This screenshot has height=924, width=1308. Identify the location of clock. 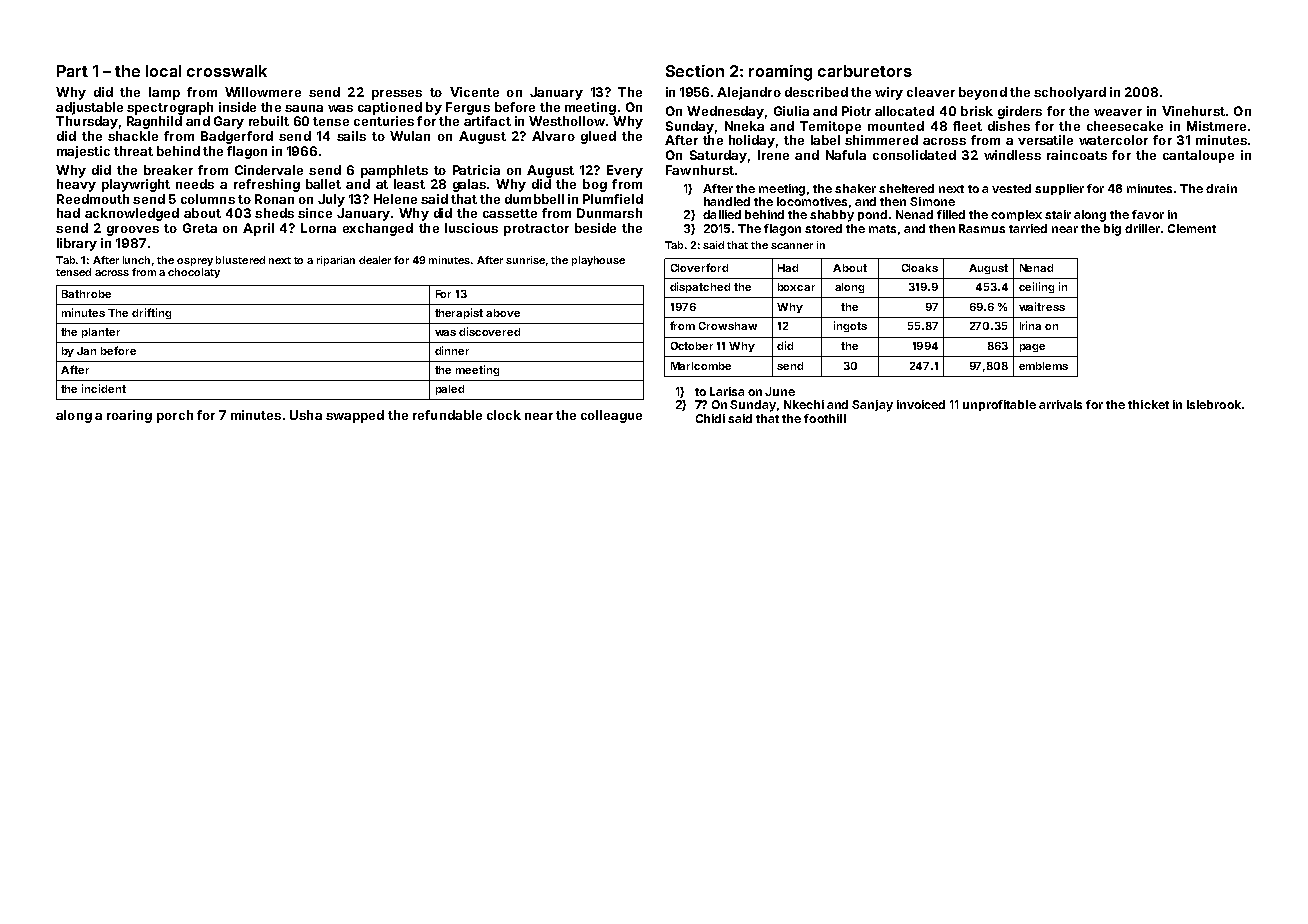
(504, 415).
